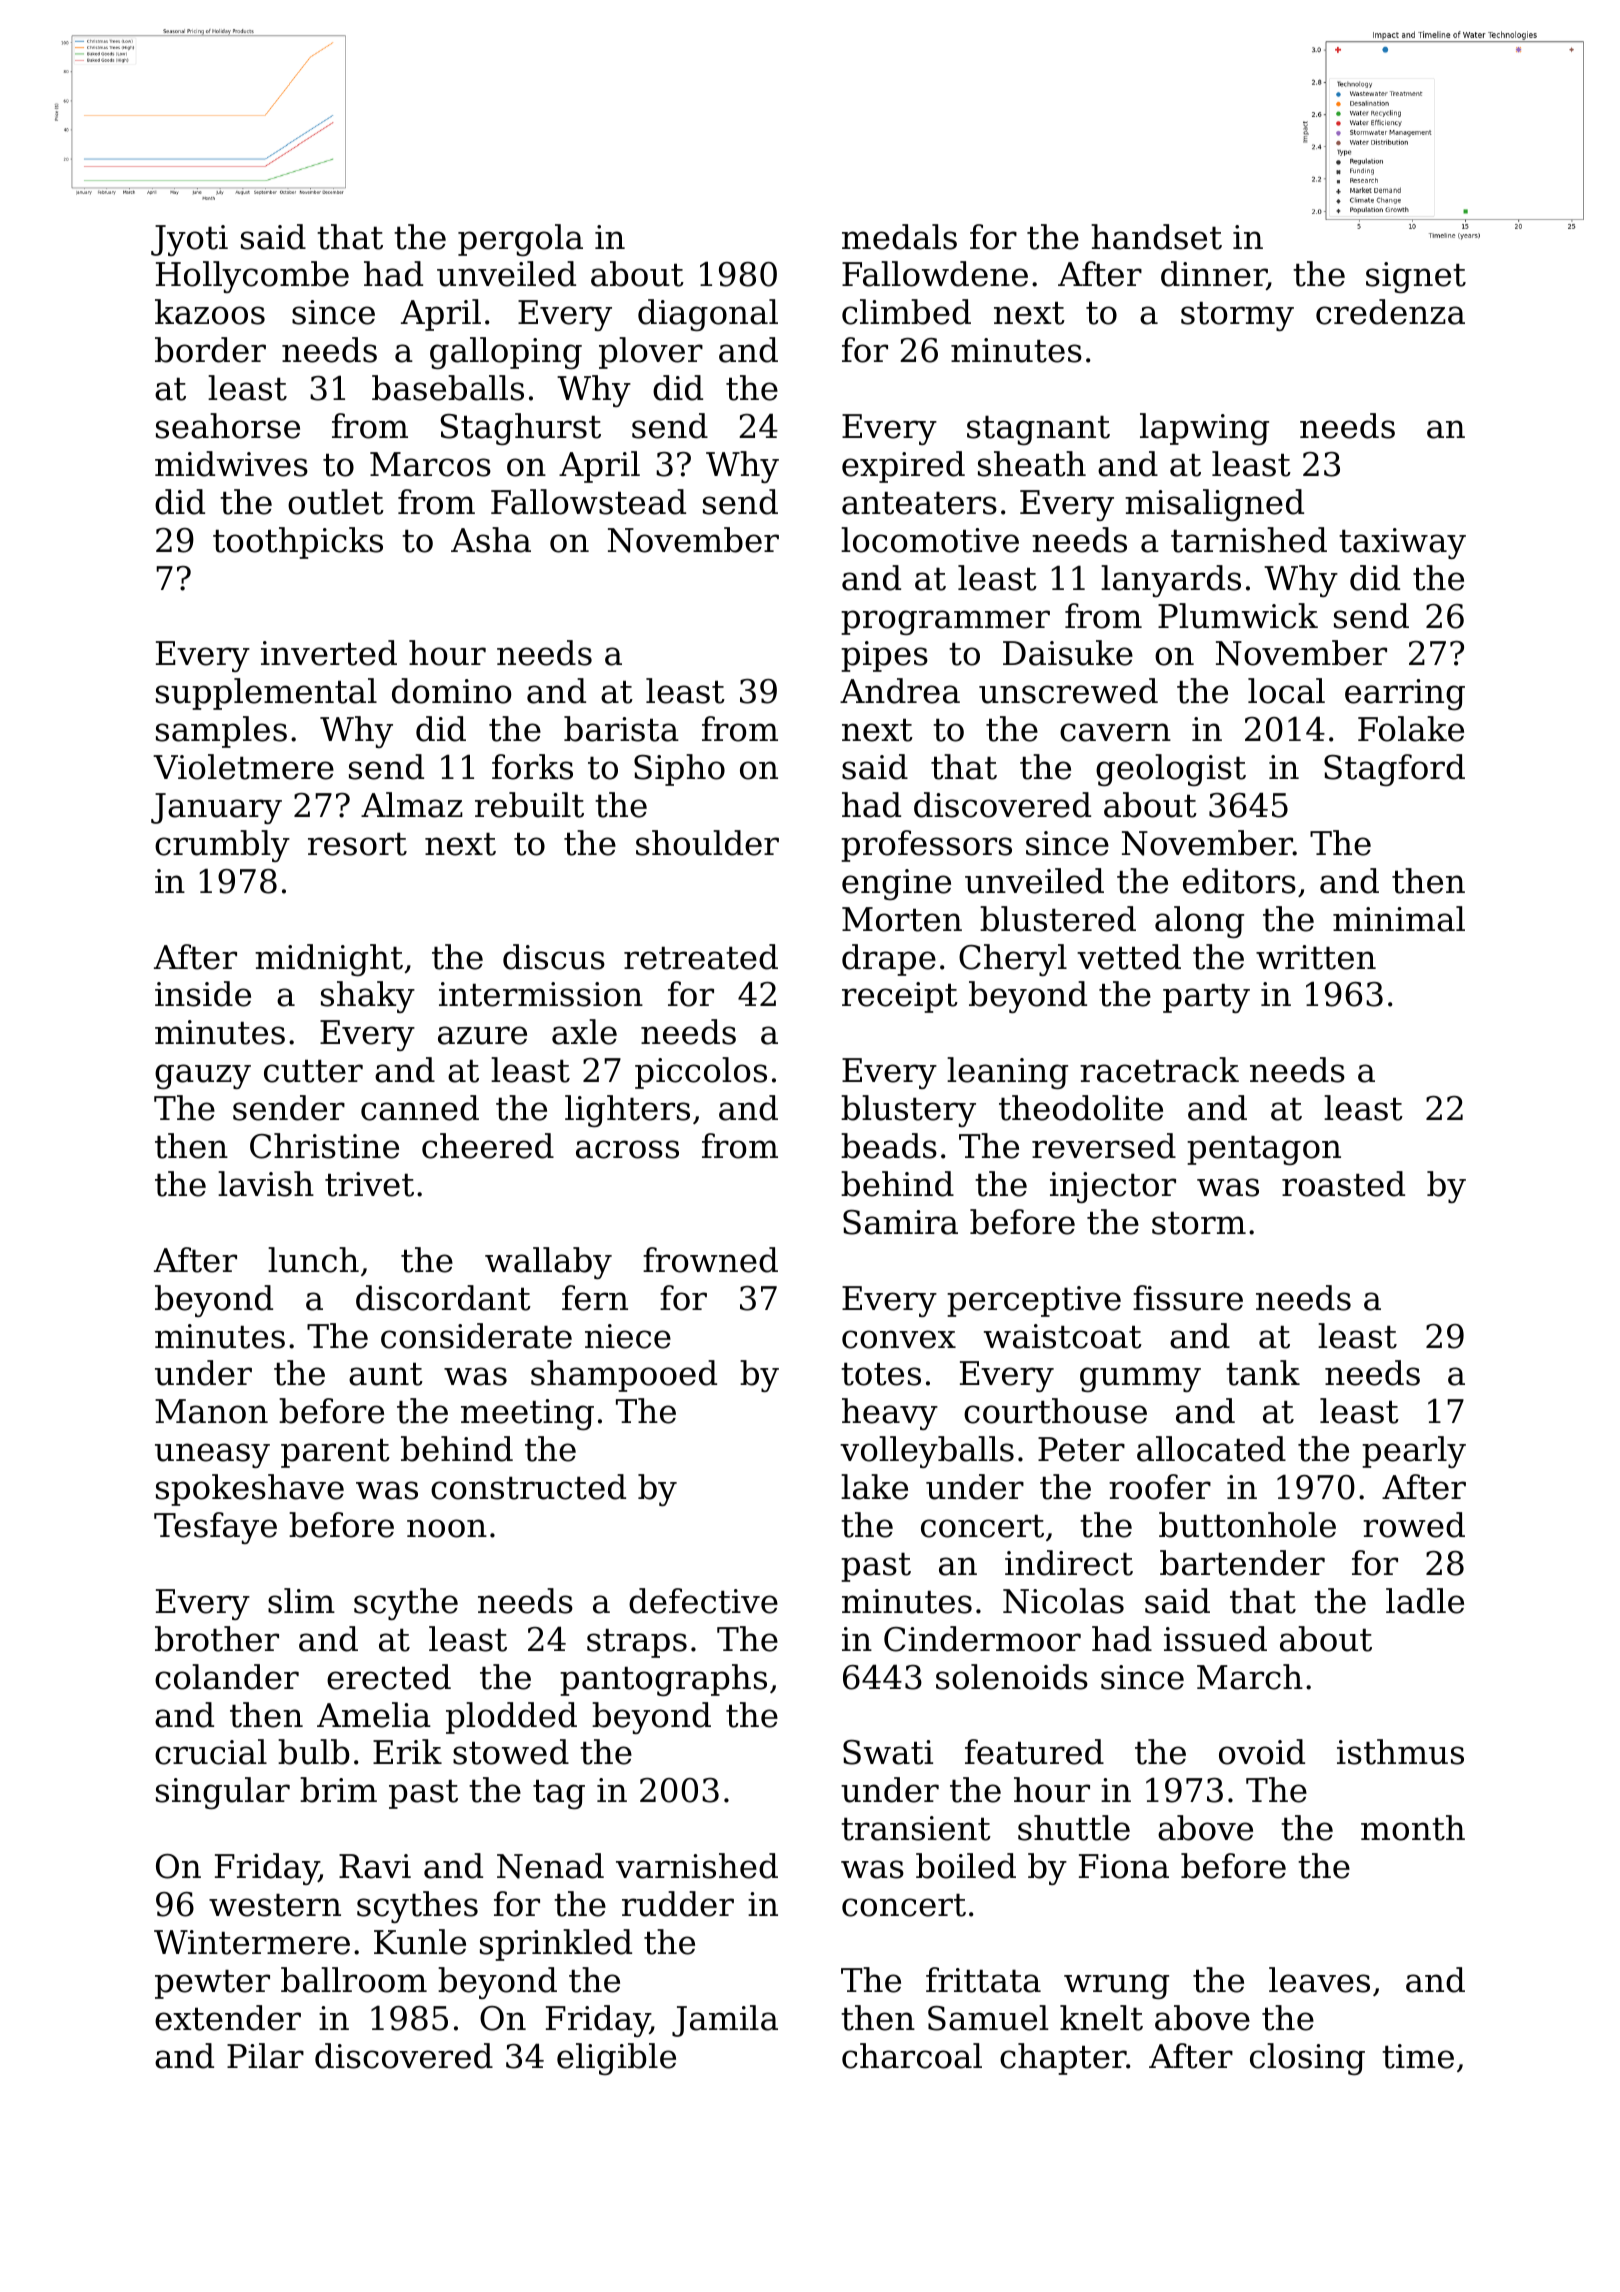  What do you see at coordinates (1316, 957) in the image?
I see `written` at bounding box center [1316, 957].
